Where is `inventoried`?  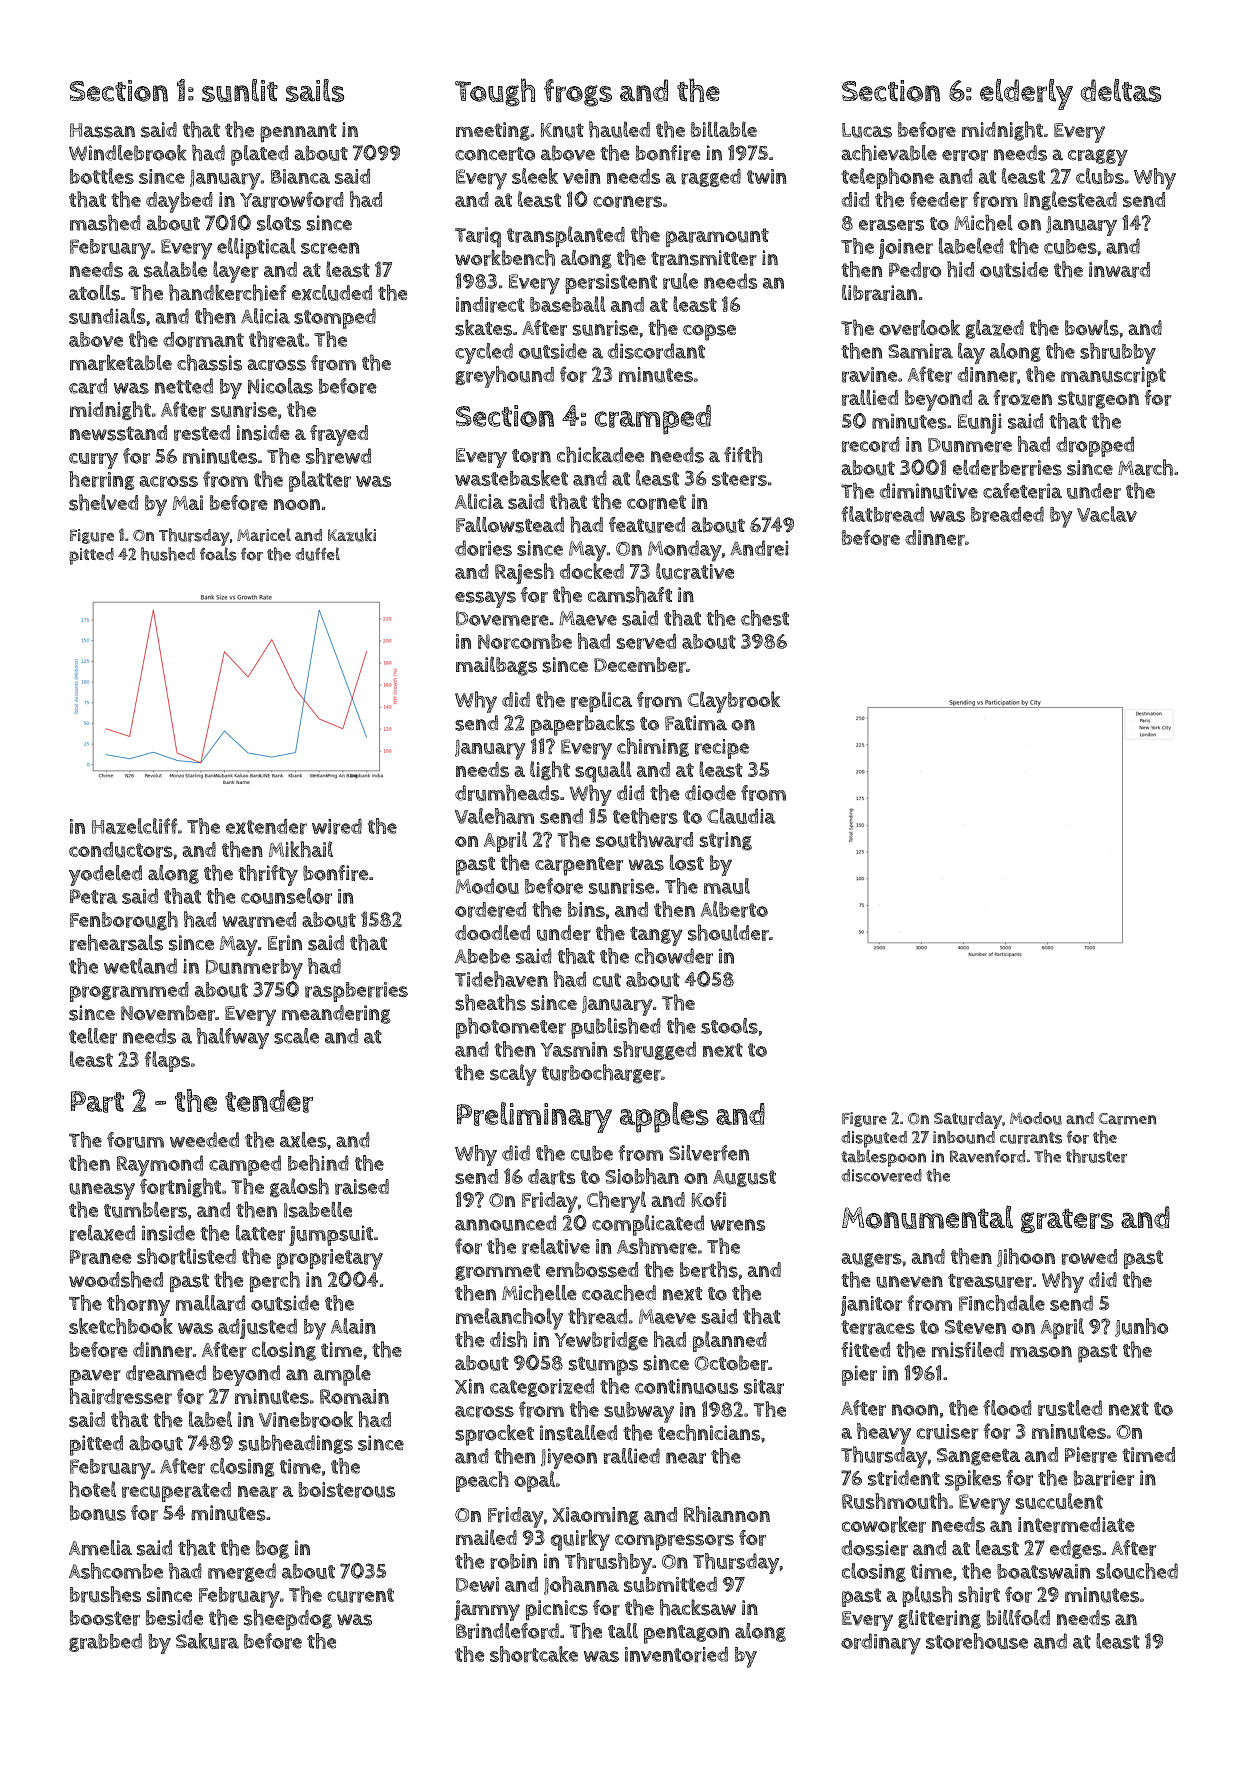 inventoried is located at coordinates (676, 1655).
